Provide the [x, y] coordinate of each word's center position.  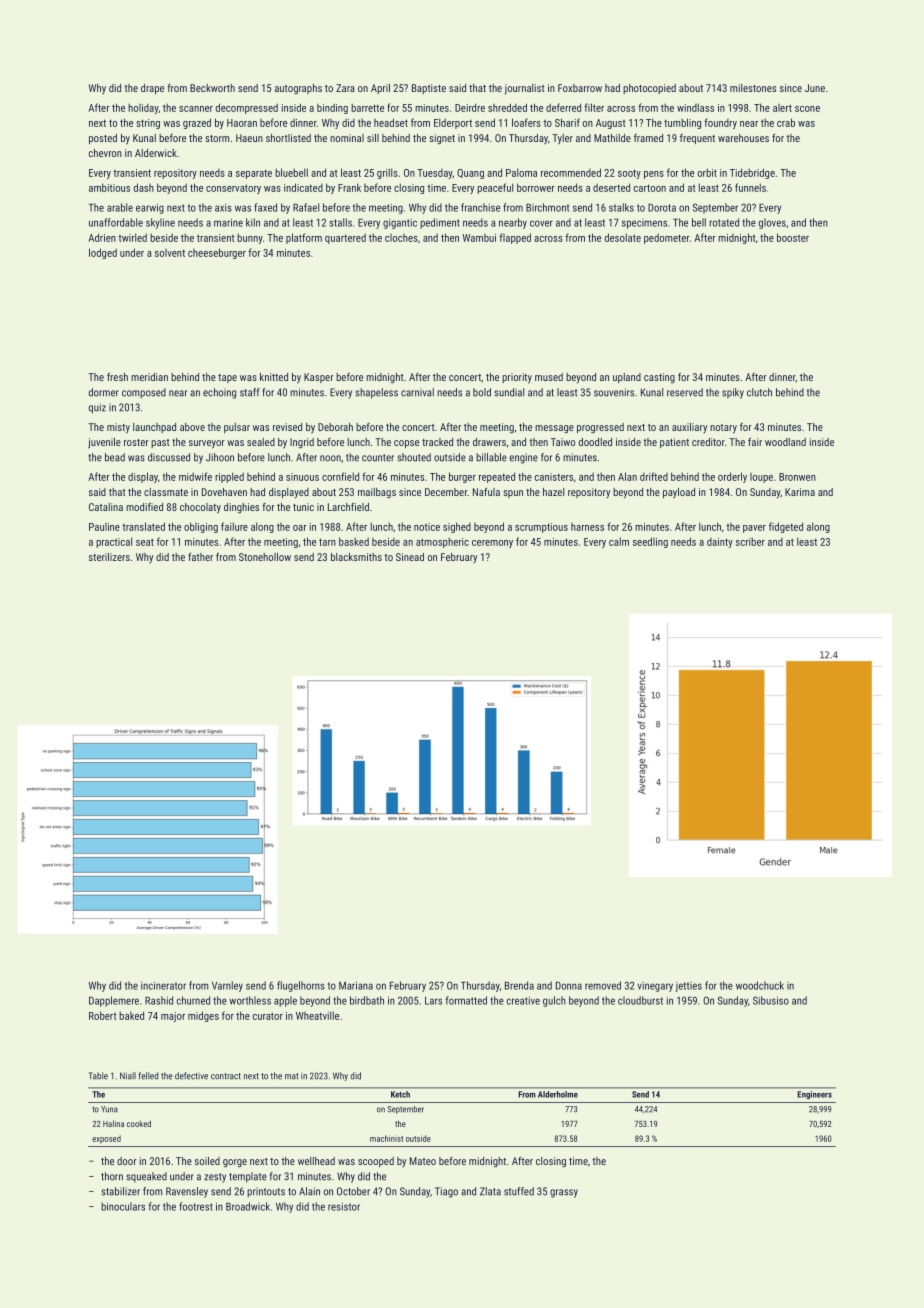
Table [98, 1076]
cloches [401, 238]
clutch [759, 392]
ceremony [492, 544]
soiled [207, 1161]
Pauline [104, 527]
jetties [688, 987]
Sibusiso [771, 1000]
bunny [250, 238]
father [200, 557]
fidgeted [786, 527]
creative [523, 1001]
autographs [298, 89]
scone [807, 109]
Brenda [519, 985]
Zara [345, 88]
